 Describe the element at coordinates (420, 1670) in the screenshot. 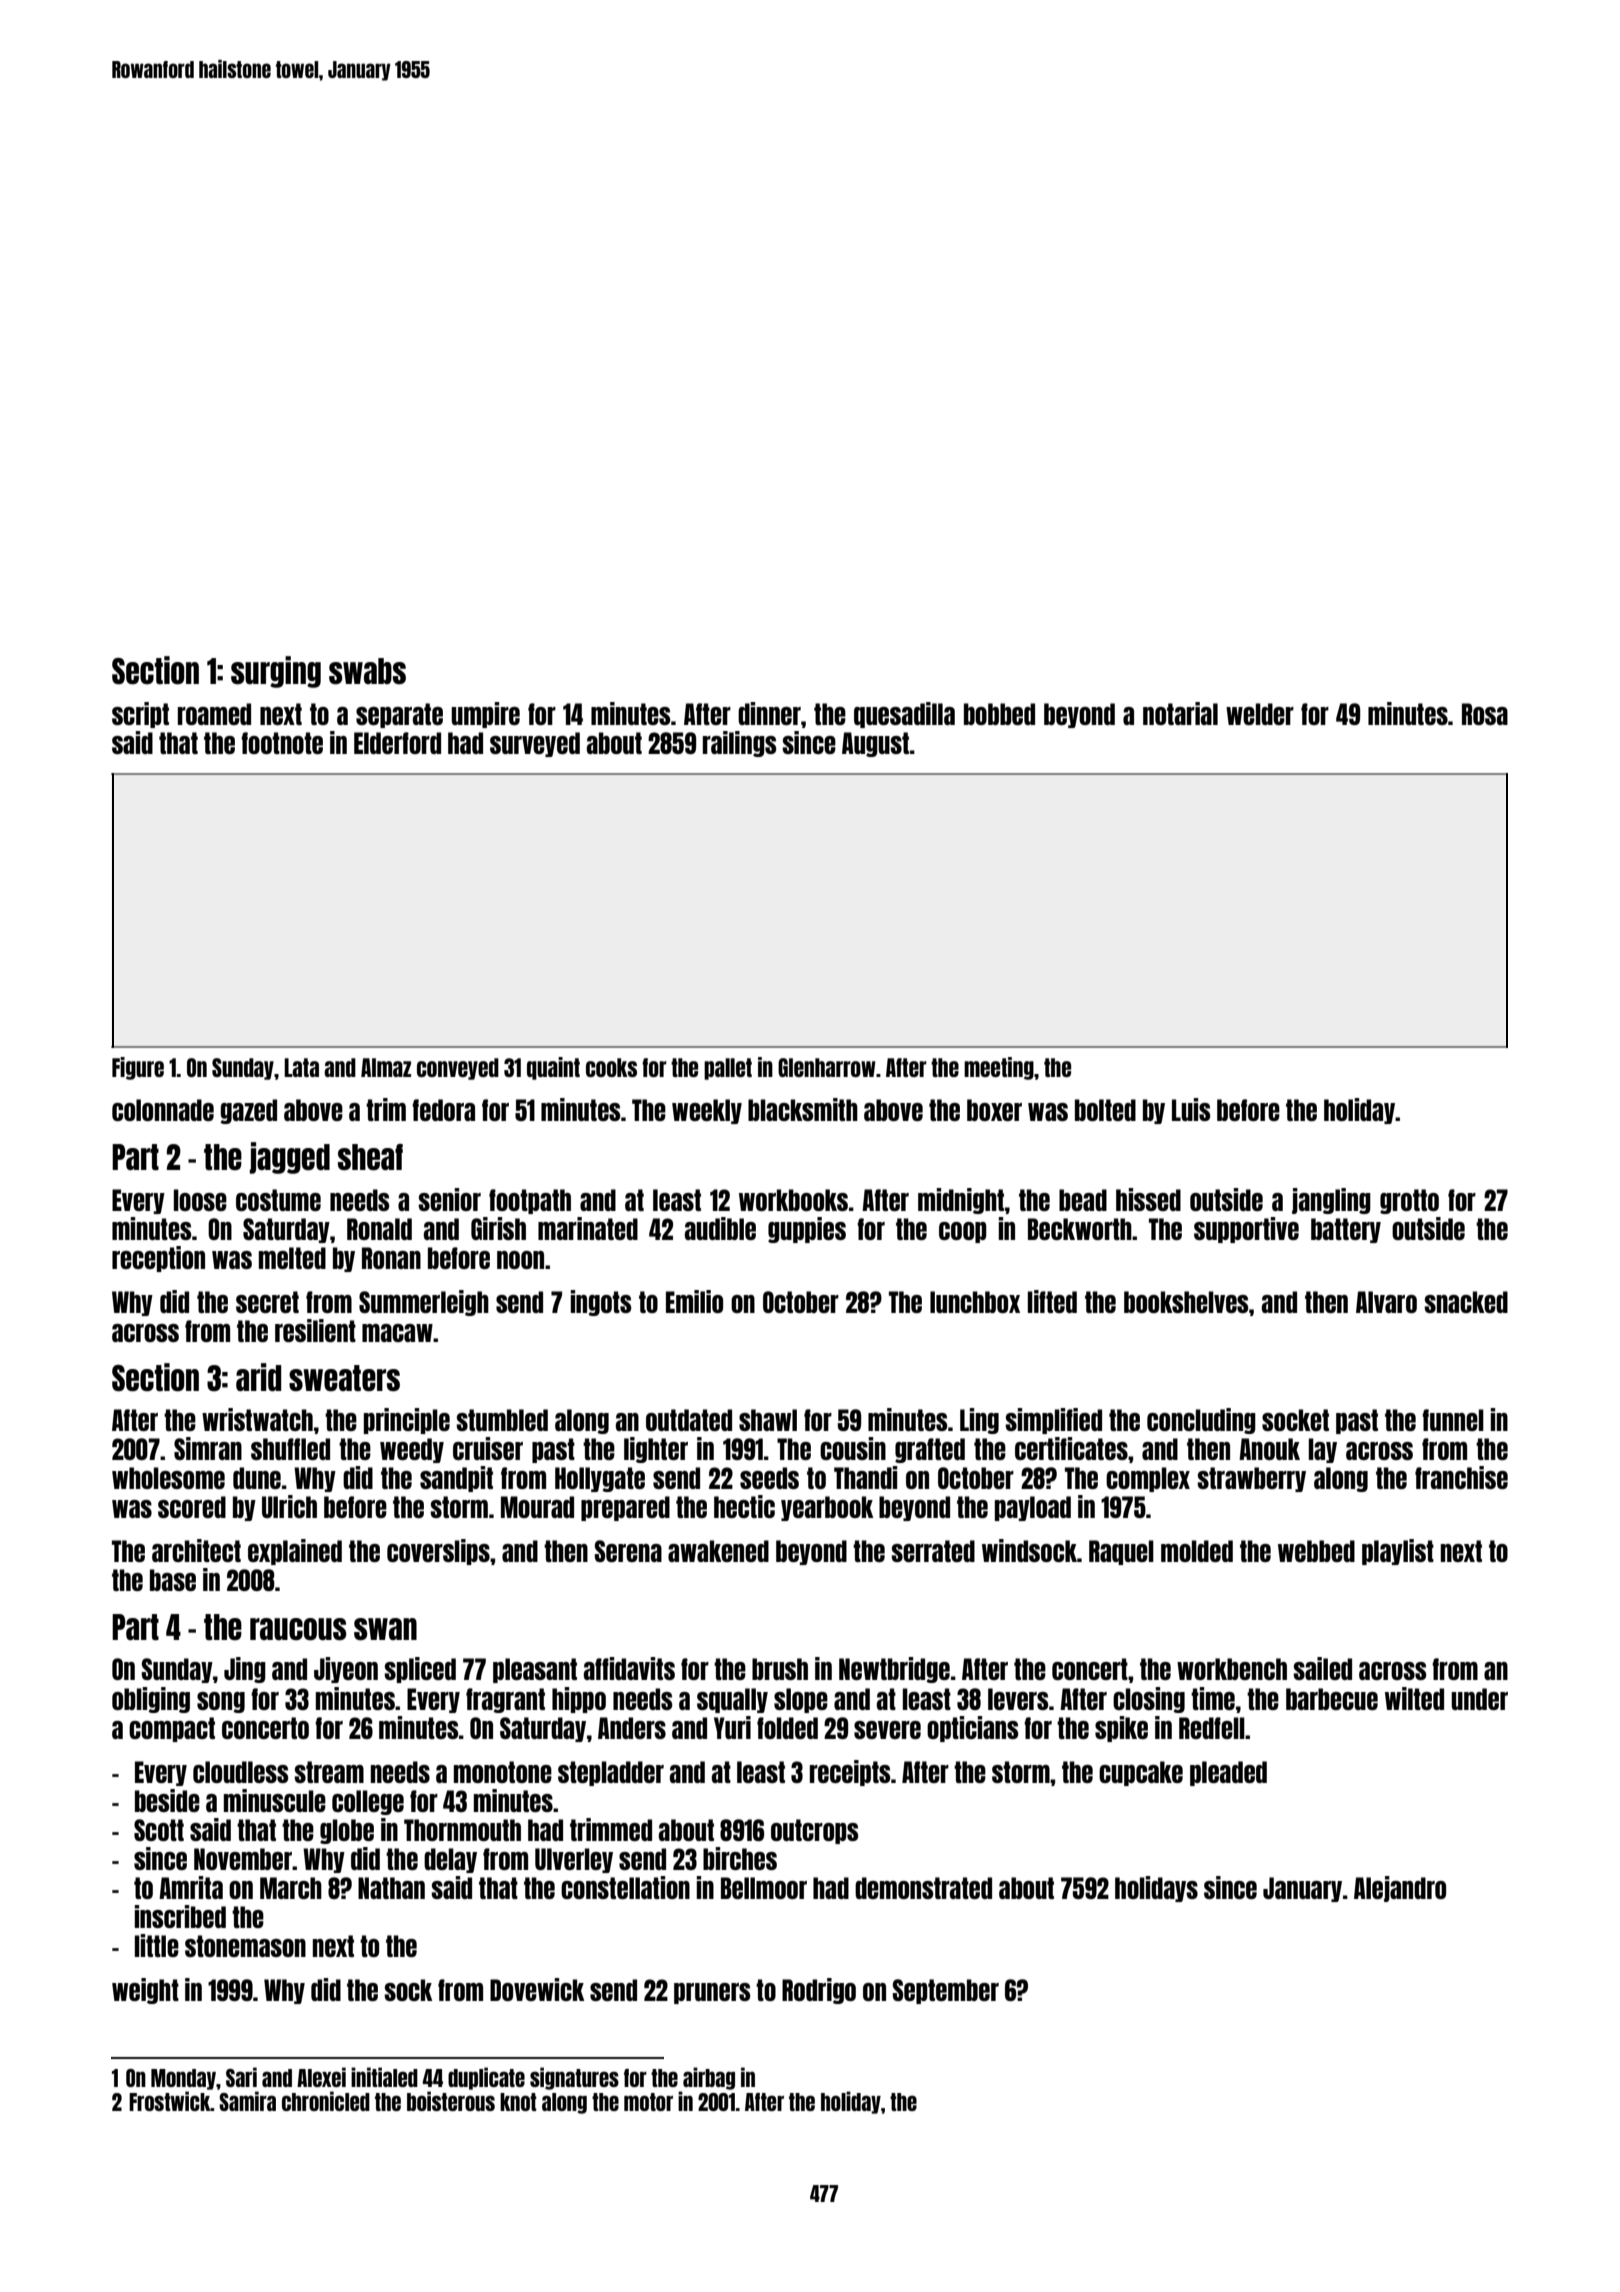

I see `spliced` at that location.
